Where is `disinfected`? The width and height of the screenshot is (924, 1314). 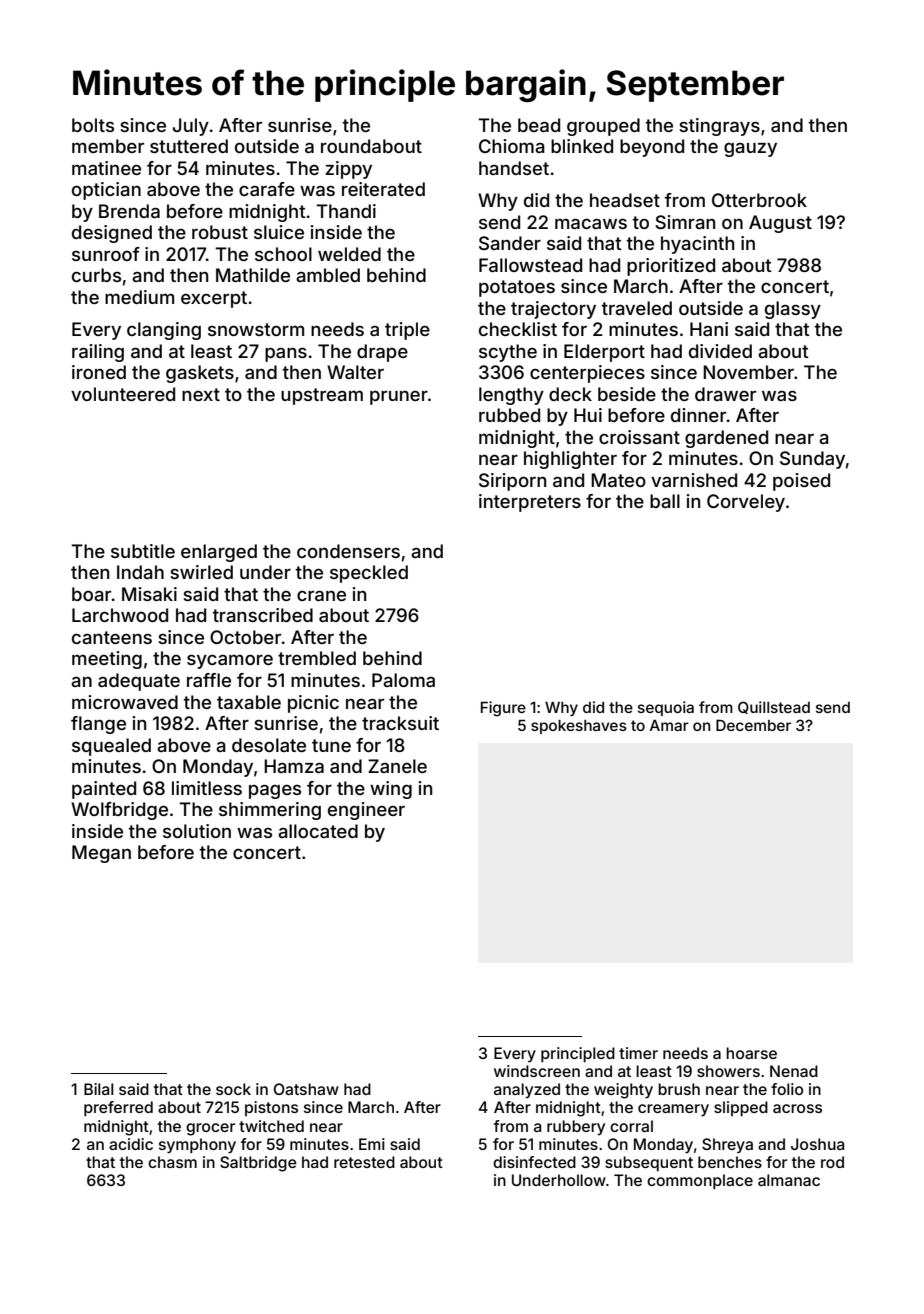 disinfected is located at coordinates (534, 1162).
